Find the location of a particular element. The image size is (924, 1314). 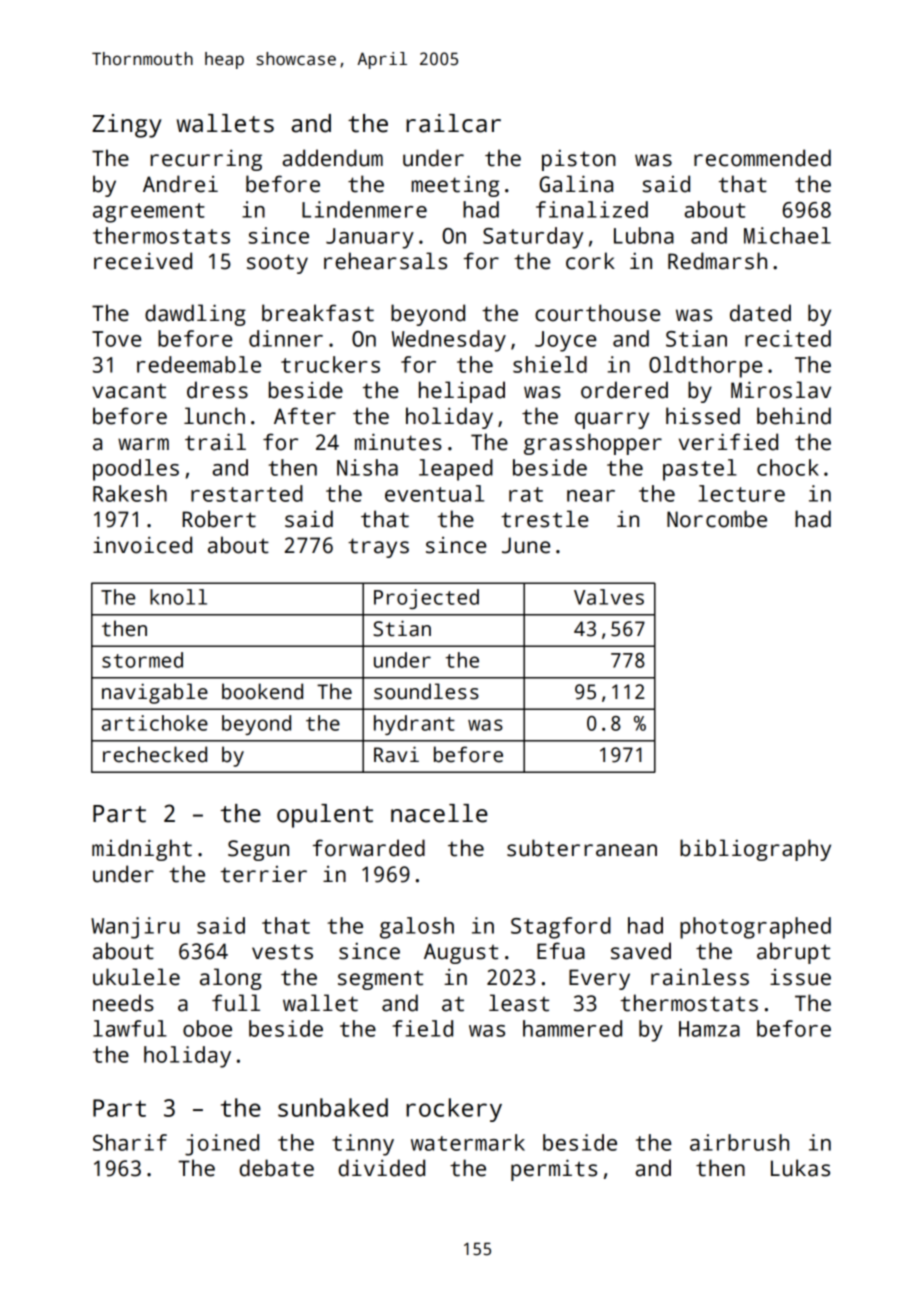

oboe is located at coordinates (207, 1028).
